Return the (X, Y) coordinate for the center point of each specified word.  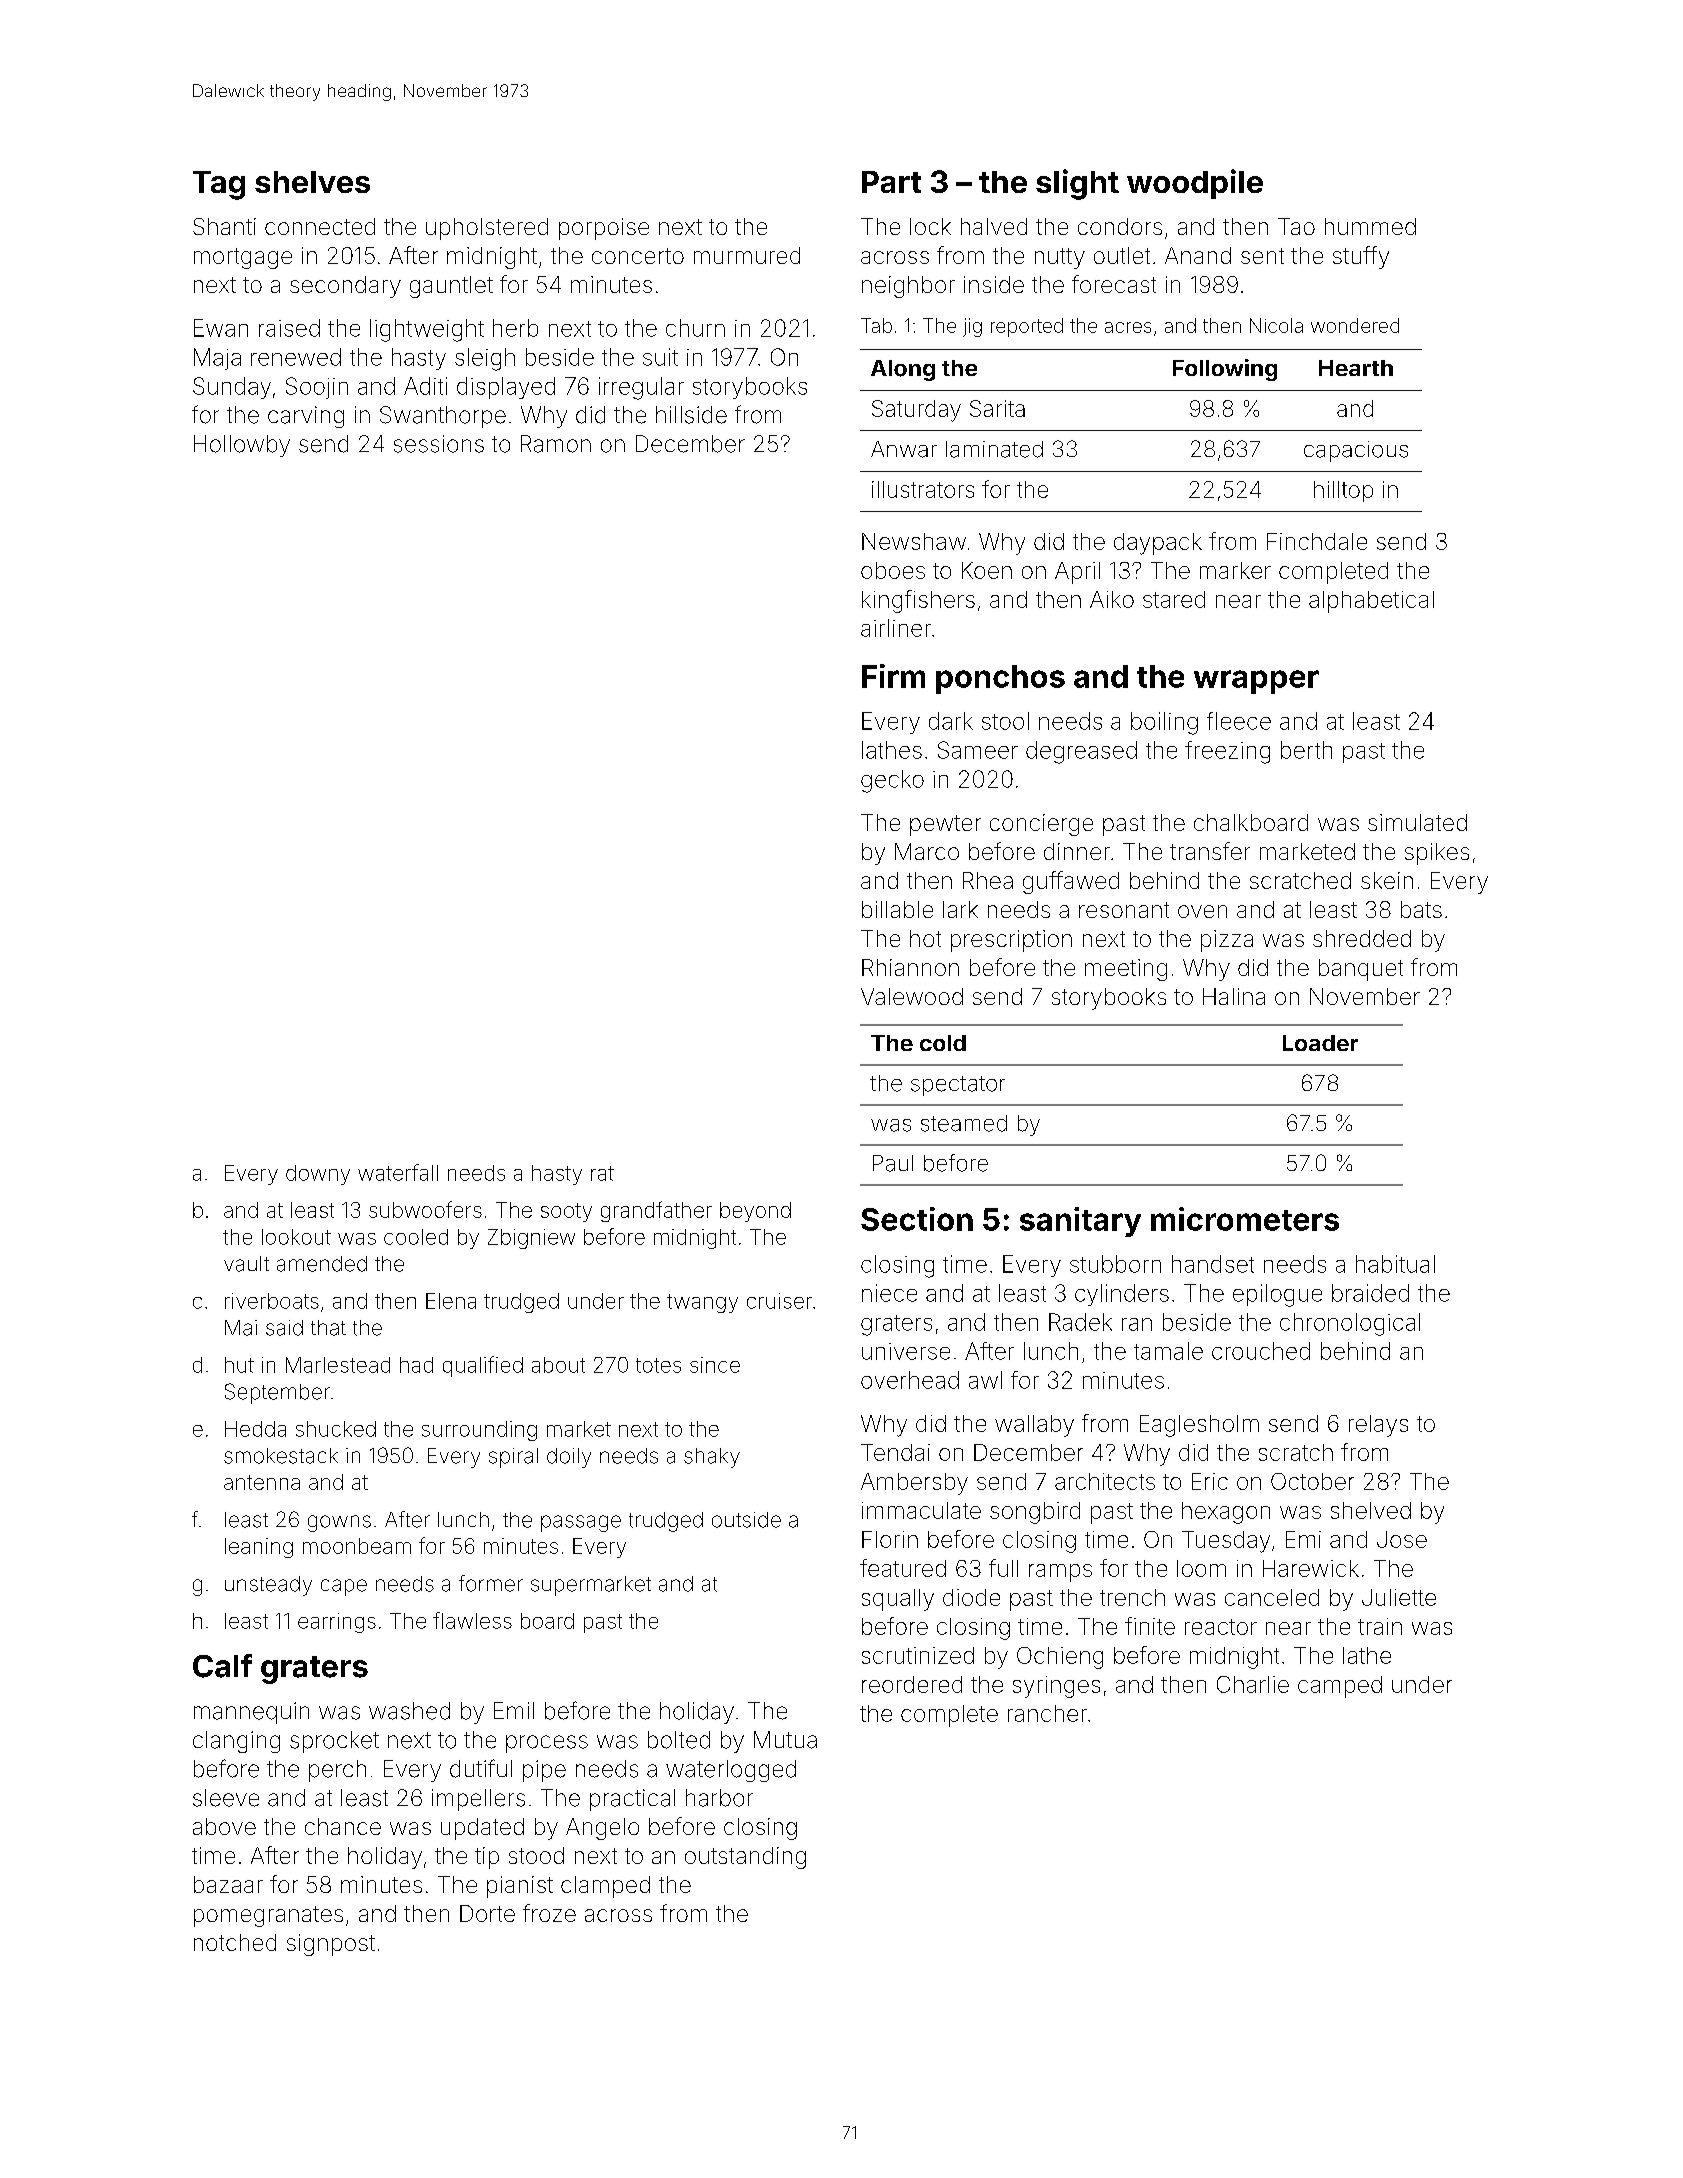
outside (746, 1520)
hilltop (1343, 491)
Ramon (556, 444)
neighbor (908, 287)
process (547, 1744)
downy (318, 1175)
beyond (755, 1212)
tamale (1168, 1351)
